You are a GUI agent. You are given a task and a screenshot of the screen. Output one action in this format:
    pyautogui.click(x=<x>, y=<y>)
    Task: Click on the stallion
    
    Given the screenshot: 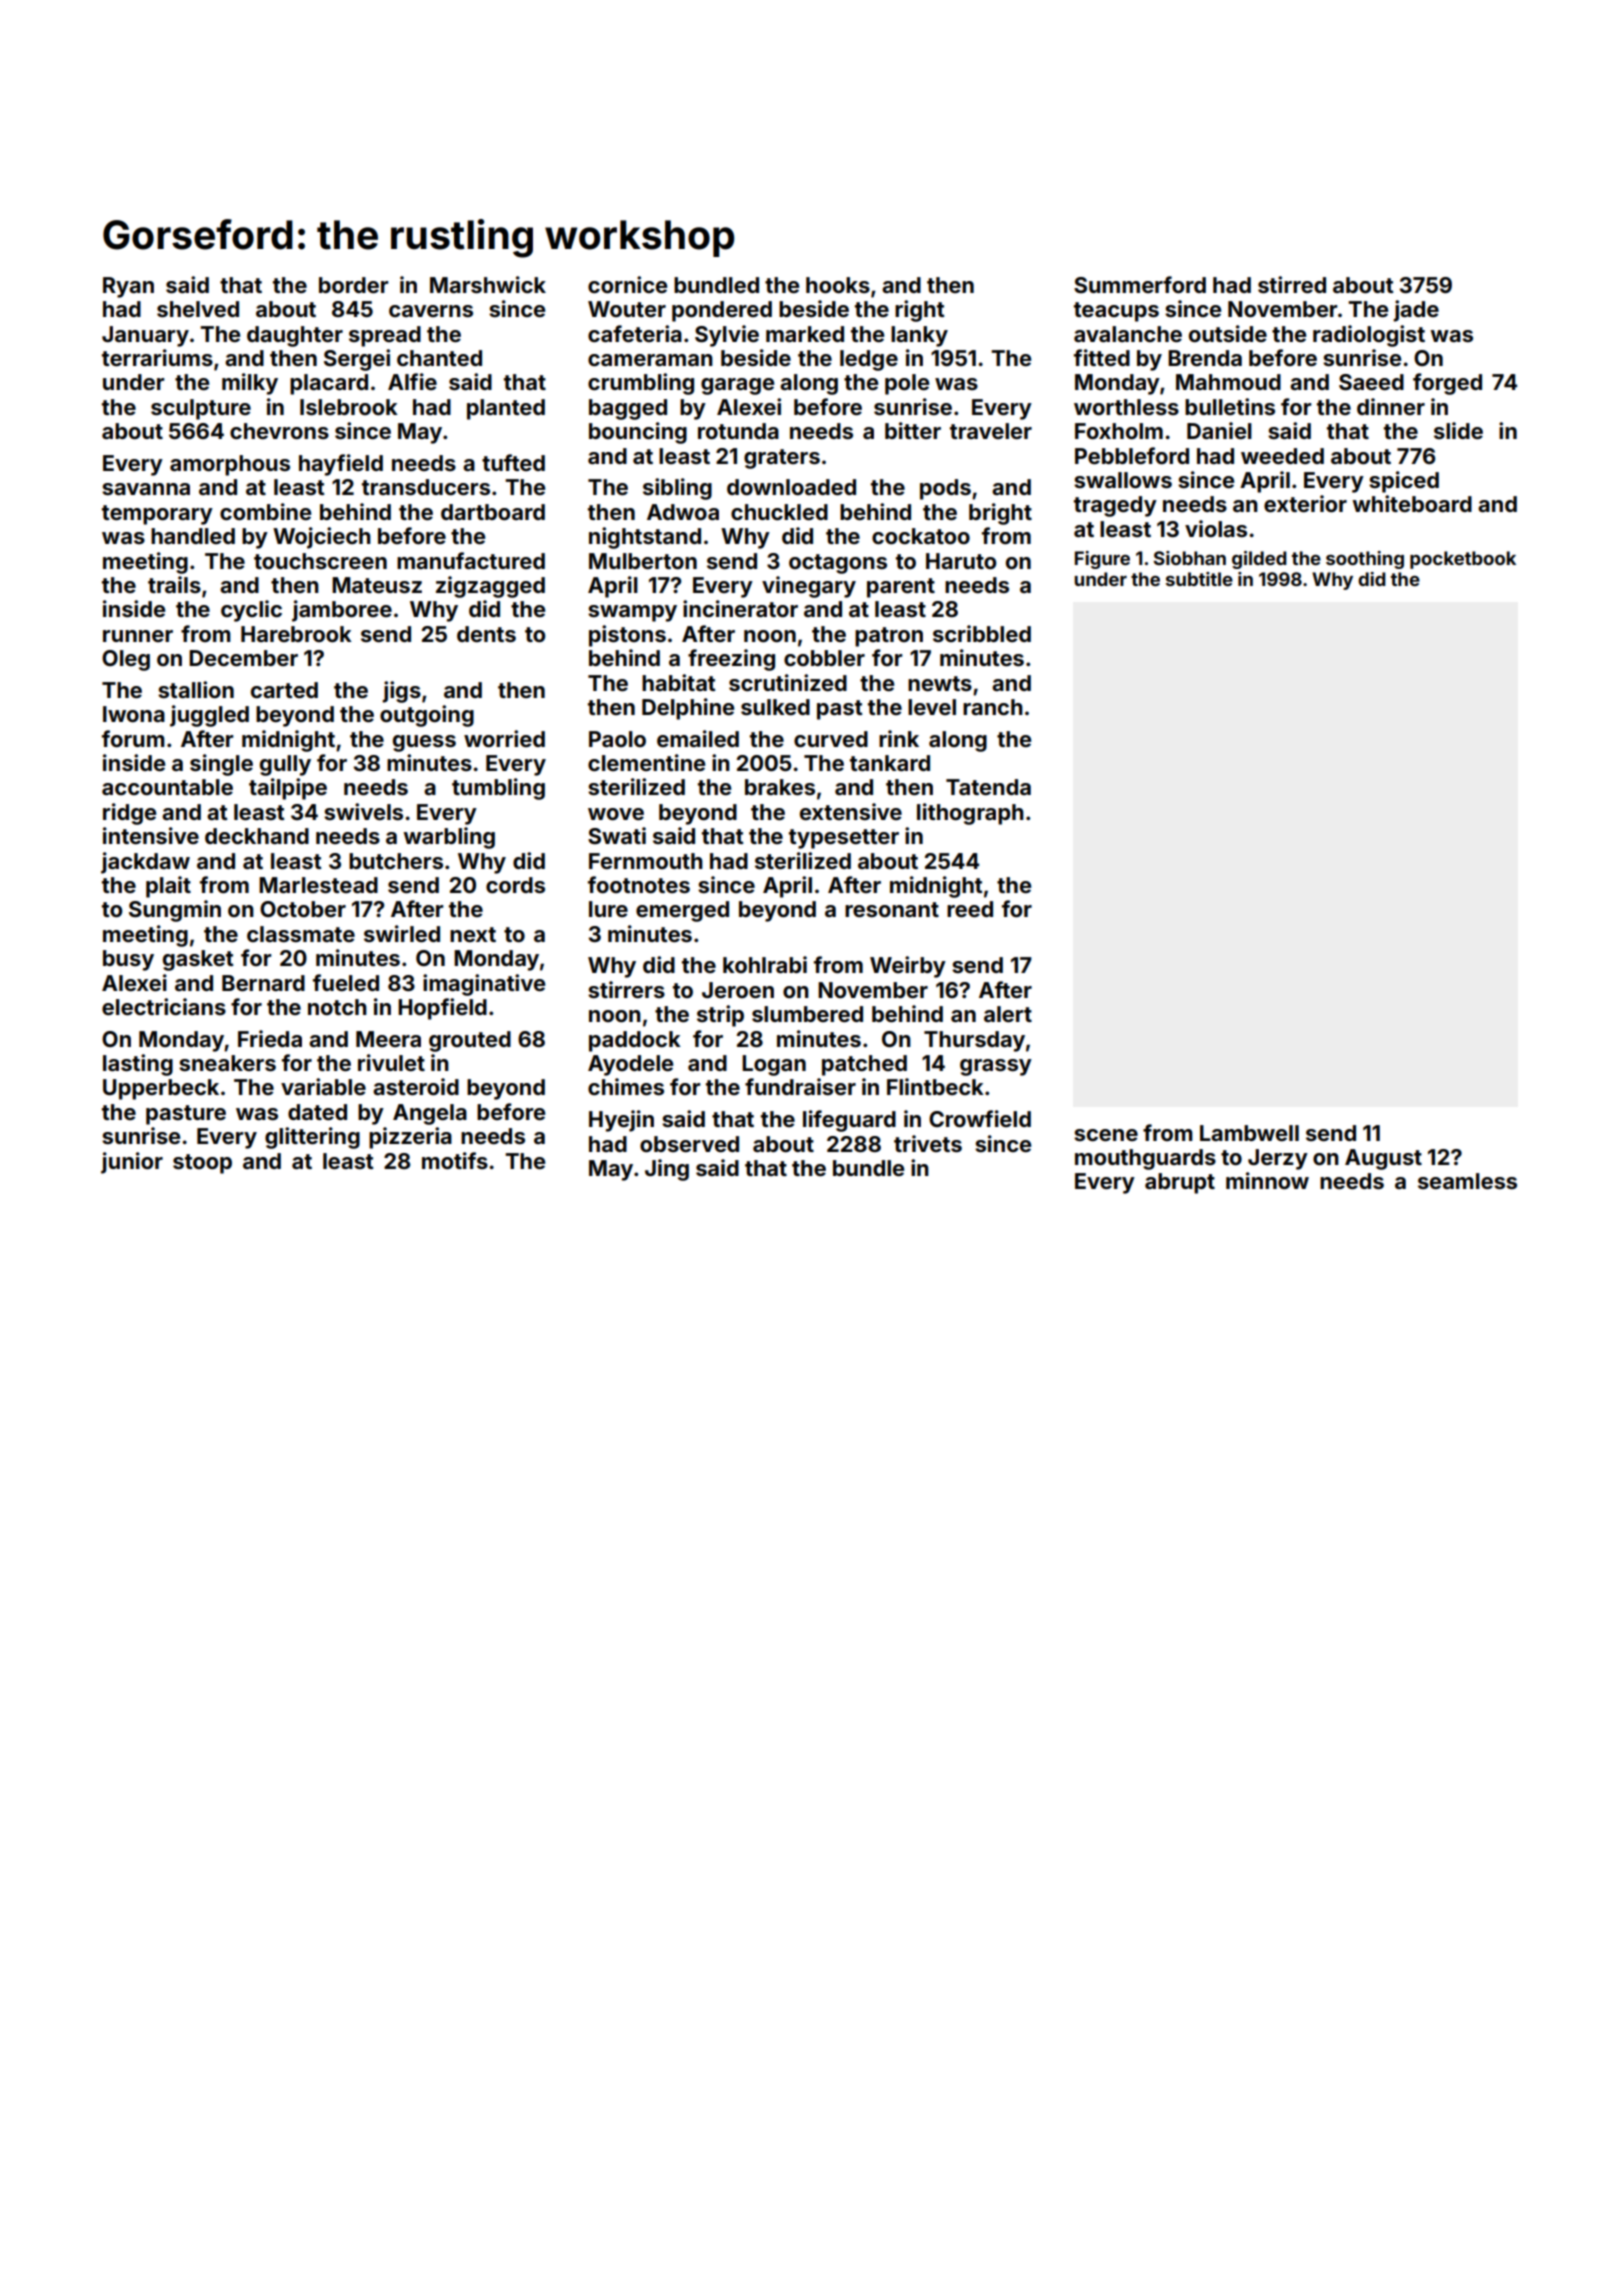 What is the action you would take?
    pyautogui.click(x=196, y=689)
